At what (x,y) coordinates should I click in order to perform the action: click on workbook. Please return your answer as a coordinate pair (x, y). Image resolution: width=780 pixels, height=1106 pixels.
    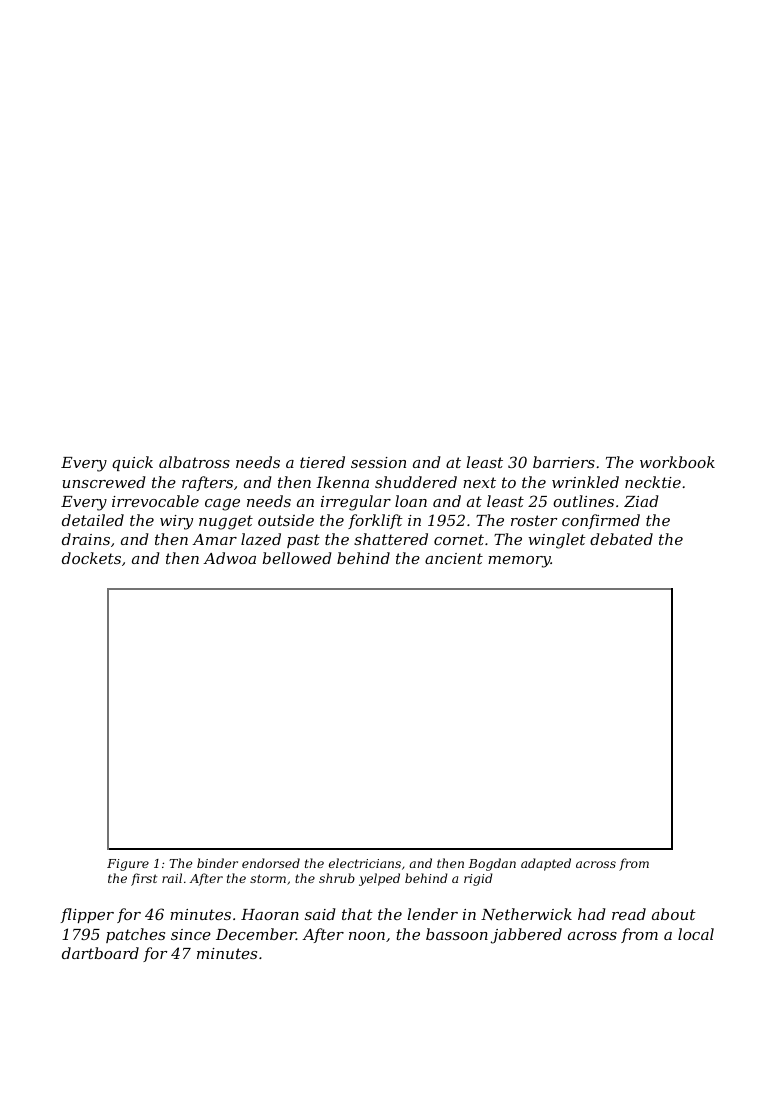
    Looking at the image, I should click on (677, 462).
